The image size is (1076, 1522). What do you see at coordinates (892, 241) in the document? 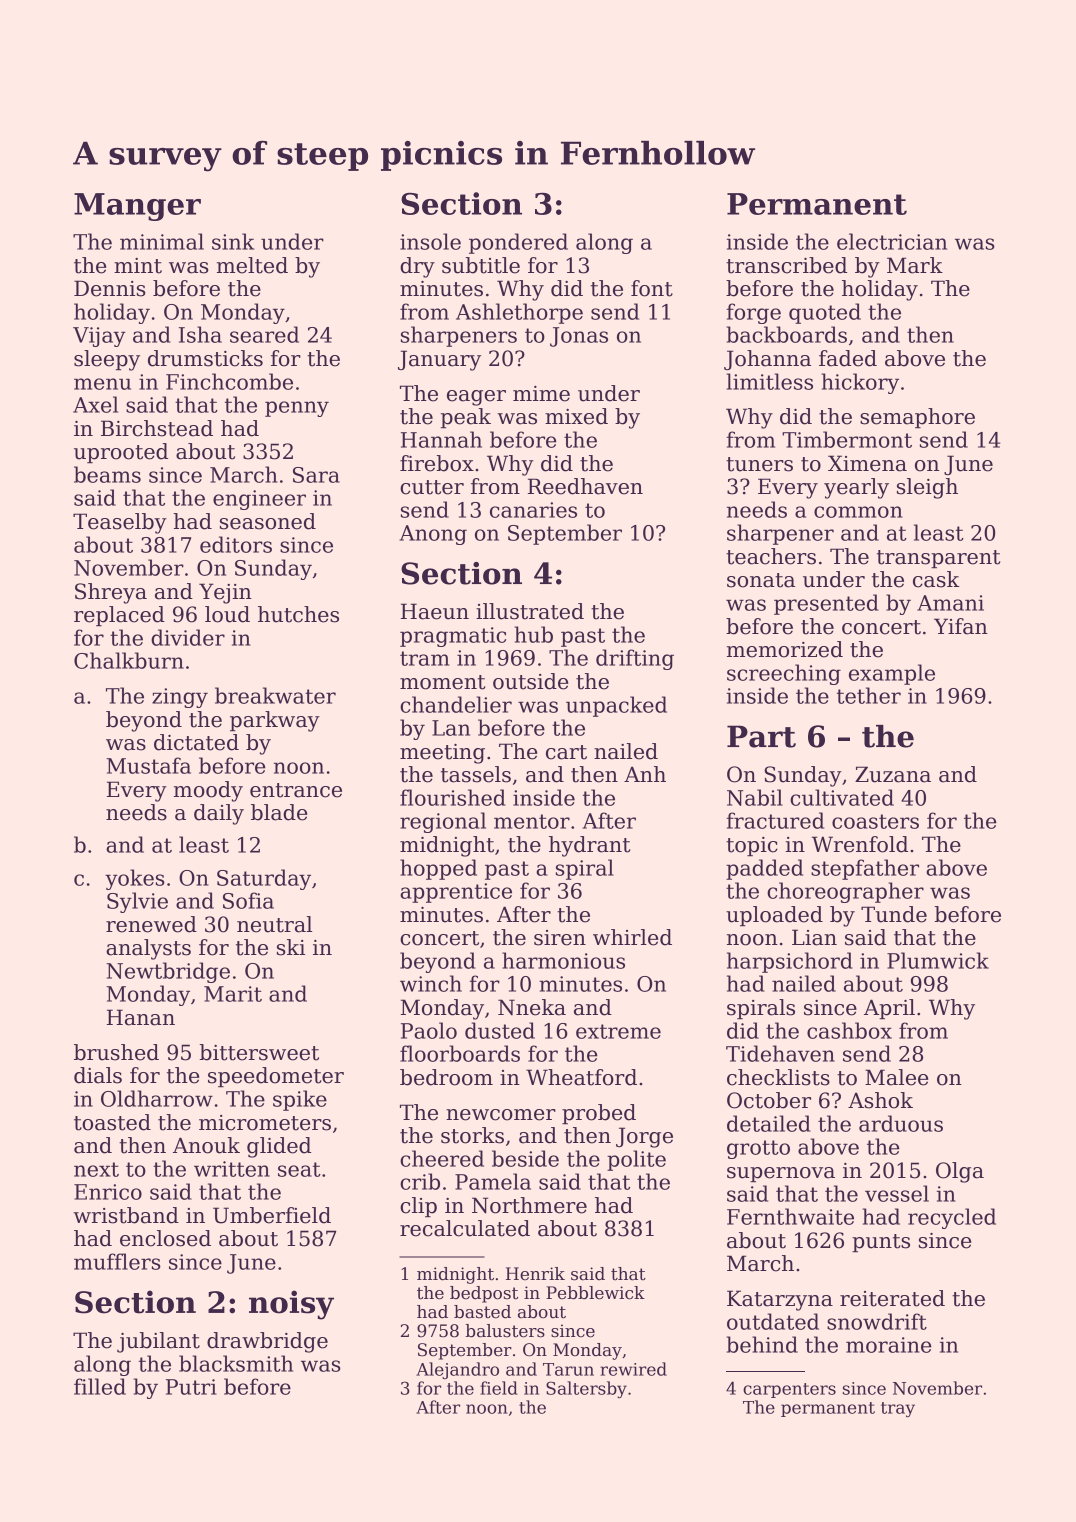
I see `electrician` at bounding box center [892, 241].
